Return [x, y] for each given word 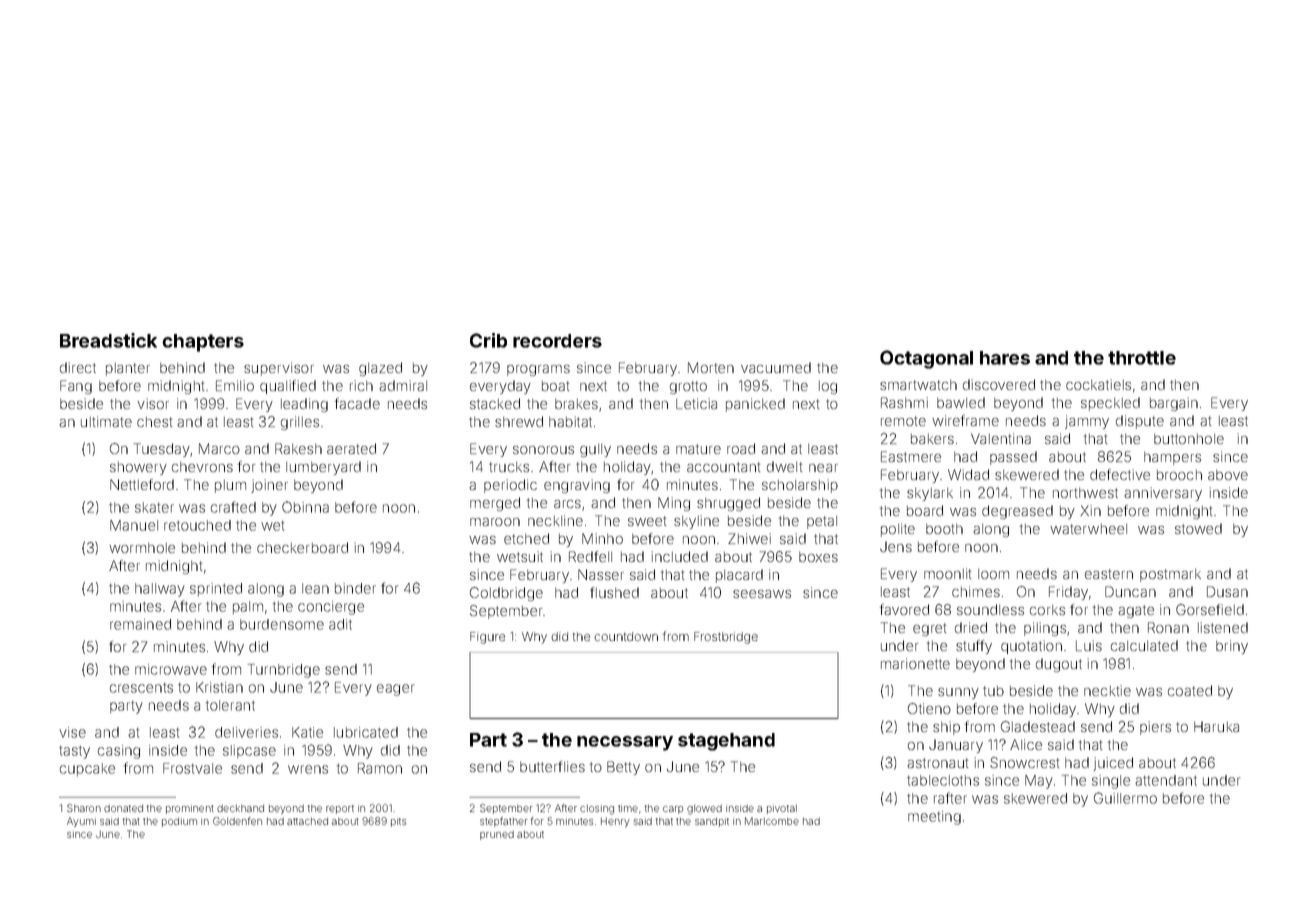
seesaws [762, 594]
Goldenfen [237, 821]
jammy [1087, 422]
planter [128, 369]
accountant [723, 467]
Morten [711, 367]
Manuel [134, 525]
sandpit [712, 822]
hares [1005, 358]
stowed [1198, 528]
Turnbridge [284, 671]
